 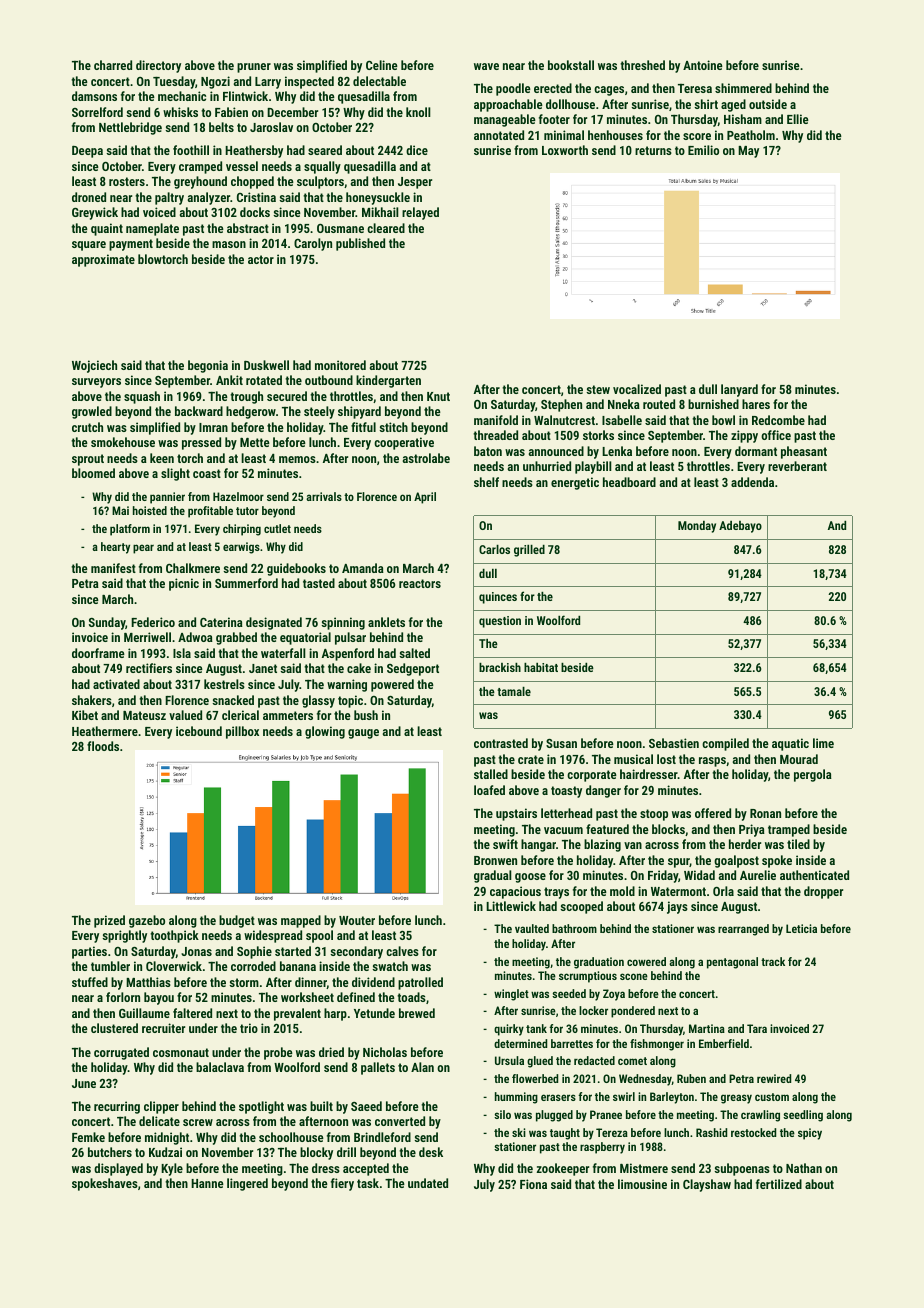 What do you see at coordinates (246, 583) in the page?
I see `Summerford` at bounding box center [246, 583].
